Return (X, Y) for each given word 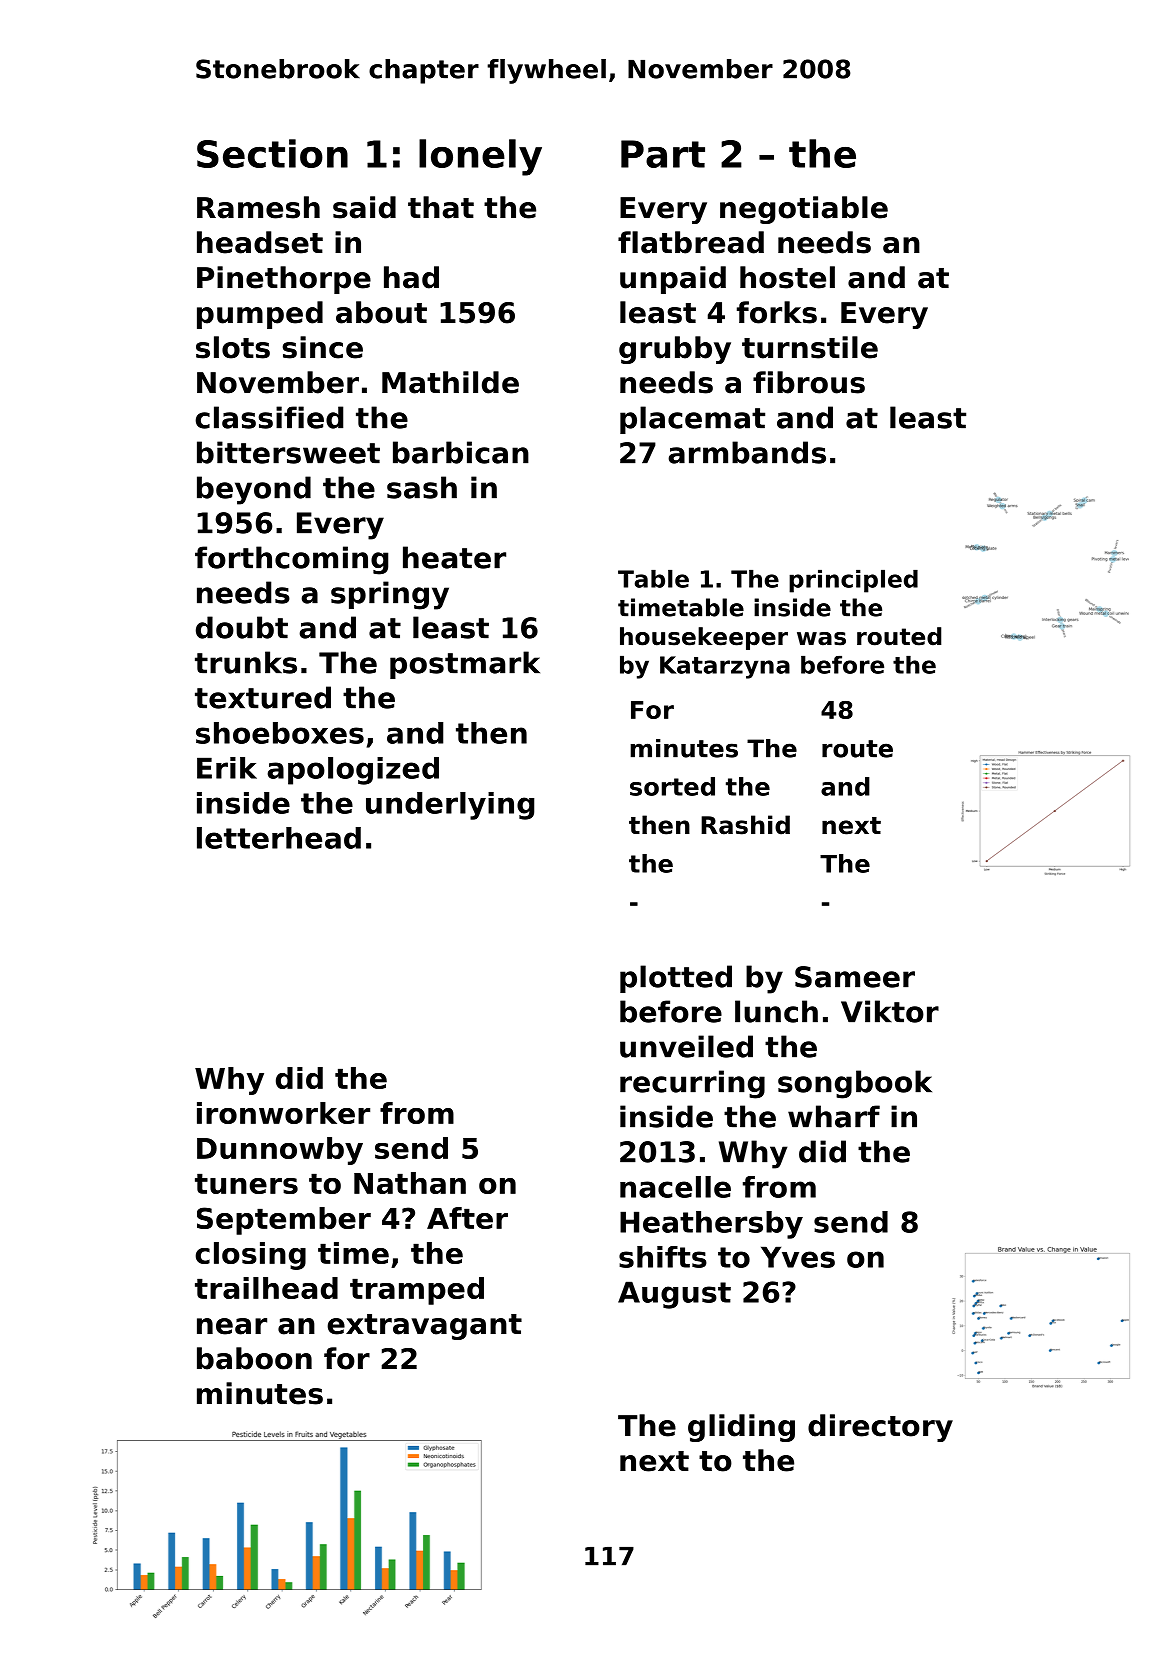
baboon (254, 1358)
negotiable (804, 210)
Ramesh (258, 207)
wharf (834, 1116)
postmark (465, 665)
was (821, 639)
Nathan (410, 1183)
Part (663, 154)
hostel (787, 277)
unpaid (673, 280)
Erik (227, 768)
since (323, 347)
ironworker (283, 1113)
